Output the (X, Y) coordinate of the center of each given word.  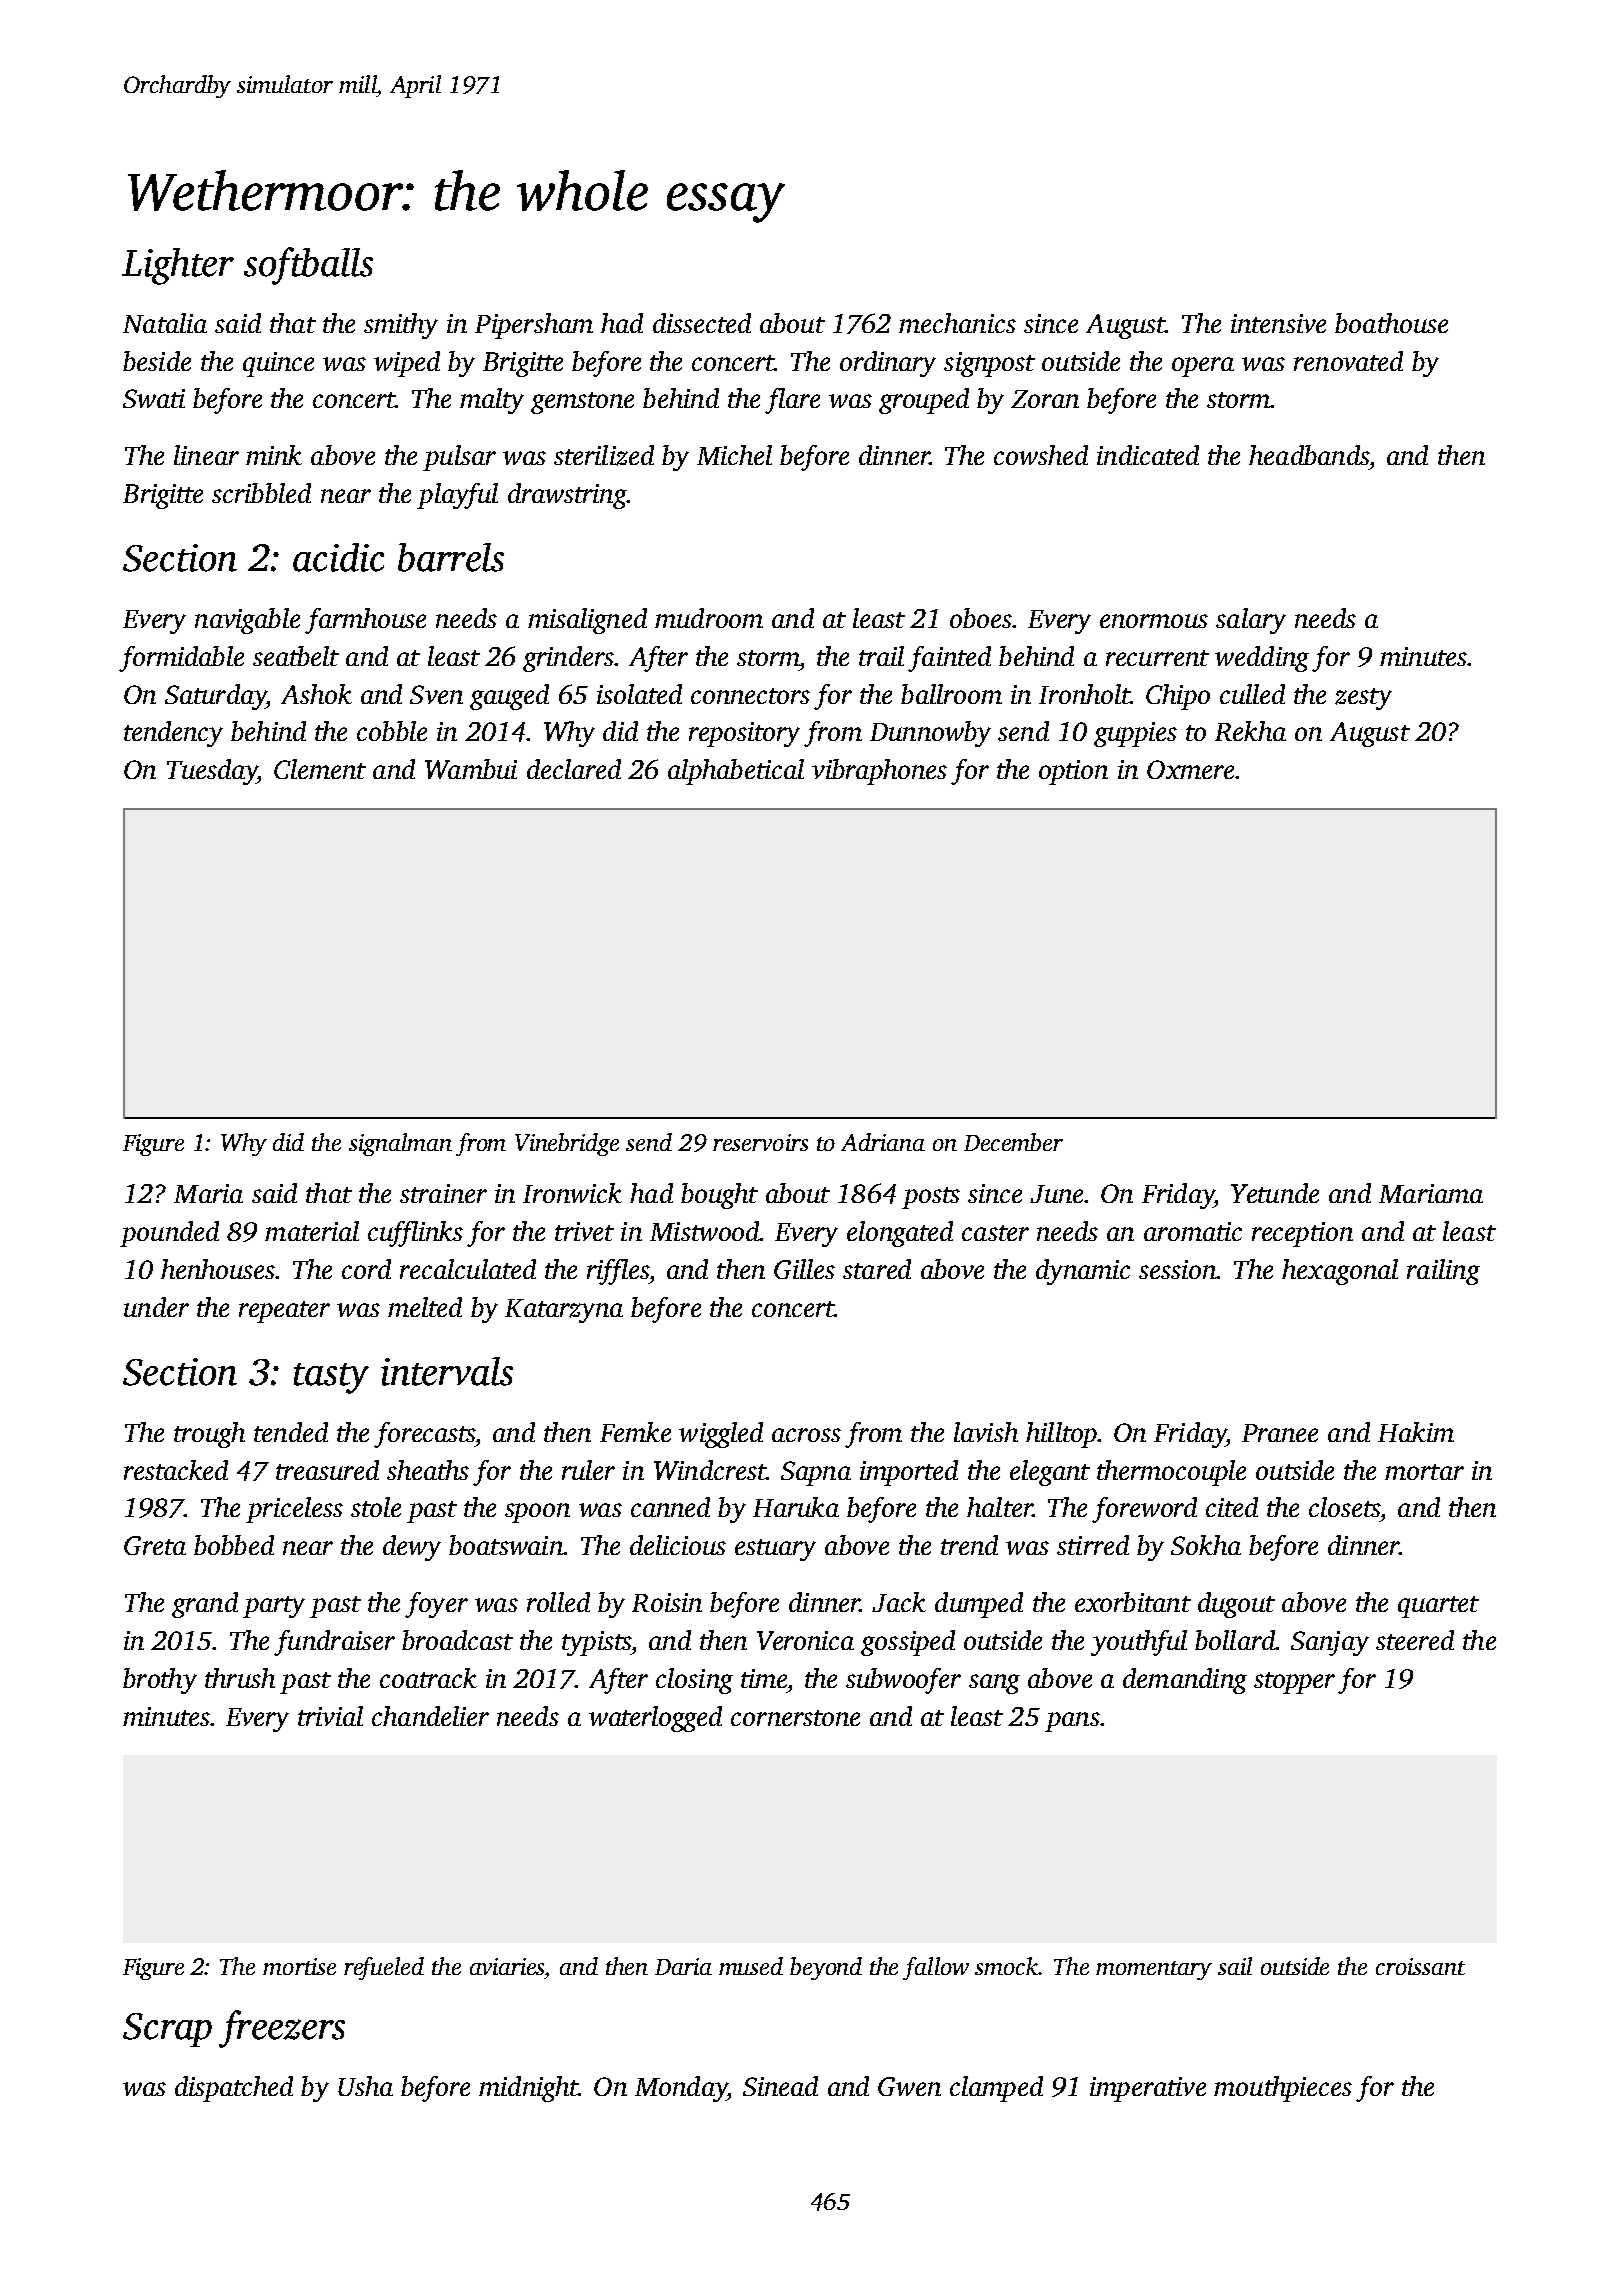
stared (877, 1269)
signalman (400, 1144)
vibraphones (879, 772)
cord (366, 1269)
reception (1302, 1234)
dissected (702, 323)
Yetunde (1275, 1193)
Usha (365, 2086)
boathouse (1391, 323)
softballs (308, 266)
